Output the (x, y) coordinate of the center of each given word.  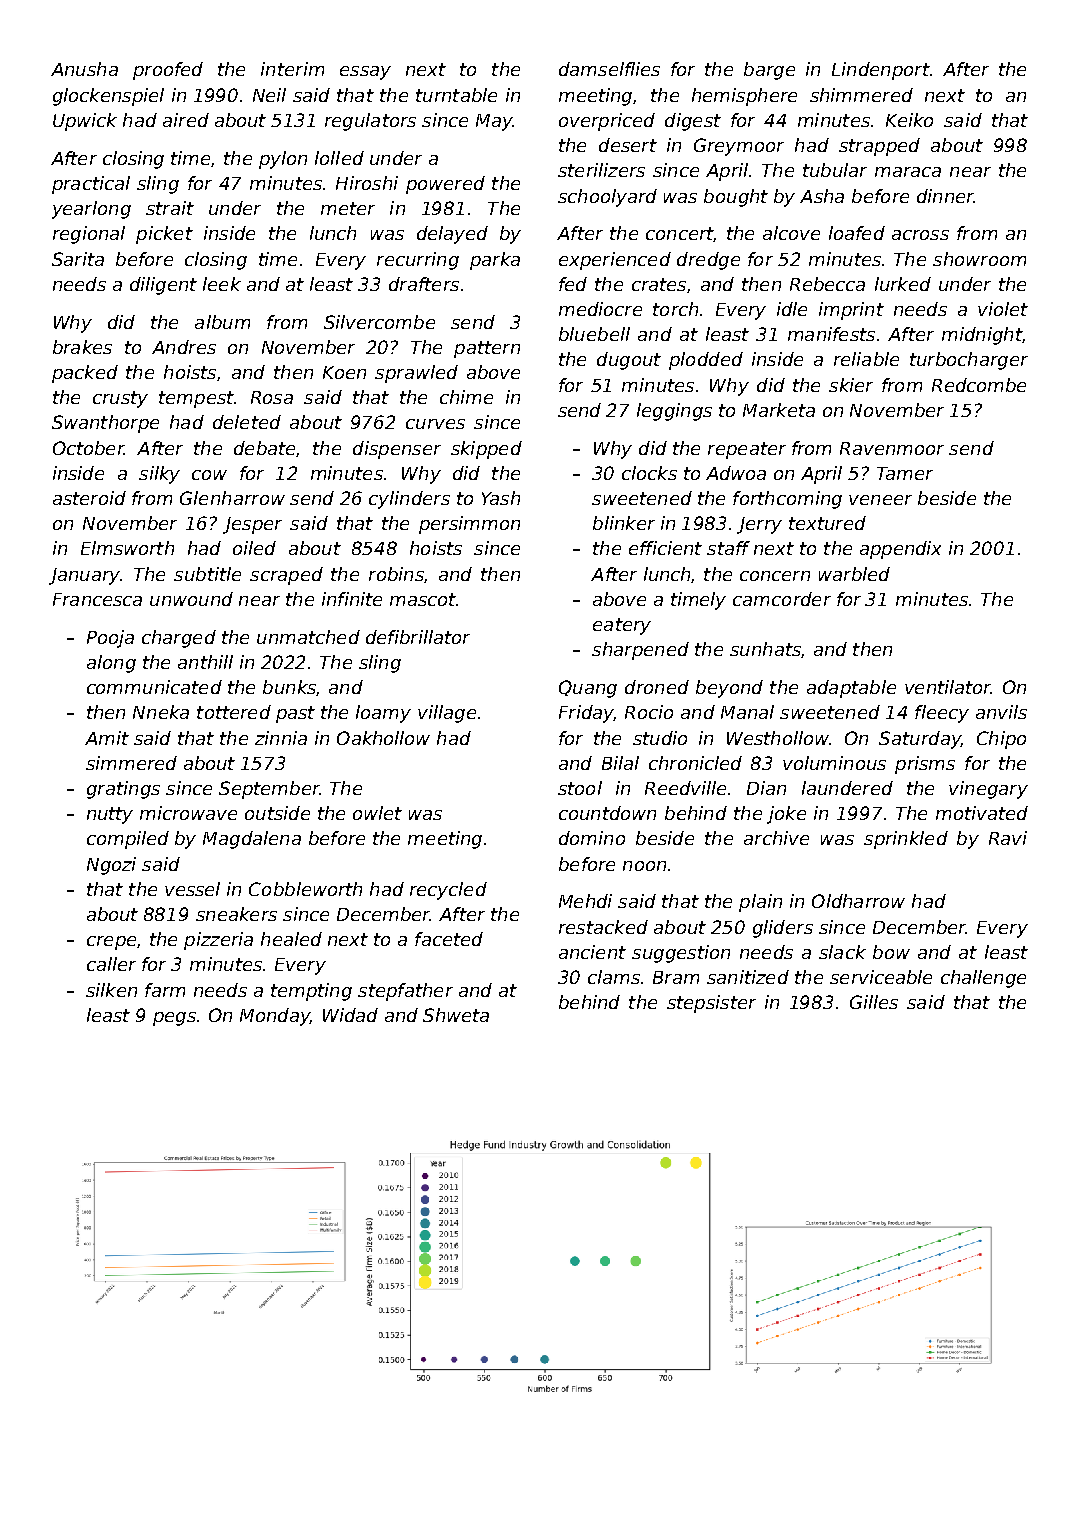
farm (165, 990)
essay (365, 73)
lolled (339, 158)
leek (222, 284)
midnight (982, 336)
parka (495, 261)
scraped (286, 576)
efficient (665, 548)
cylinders (409, 500)
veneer (880, 500)
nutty (110, 815)
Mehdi (585, 901)
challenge (983, 979)
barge (769, 71)
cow (209, 475)
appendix (900, 550)
